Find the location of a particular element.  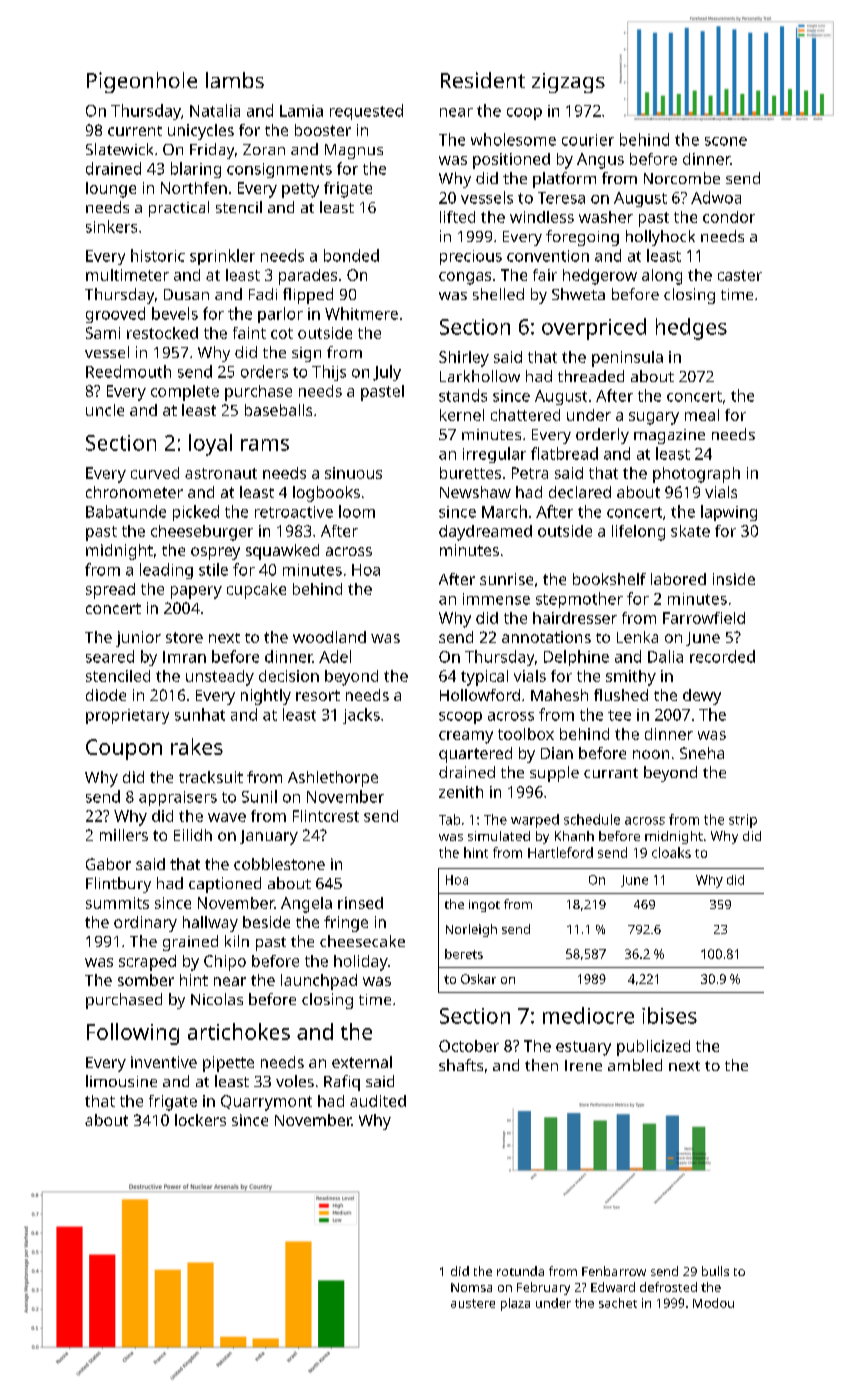

bonded is located at coordinates (351, 255).
